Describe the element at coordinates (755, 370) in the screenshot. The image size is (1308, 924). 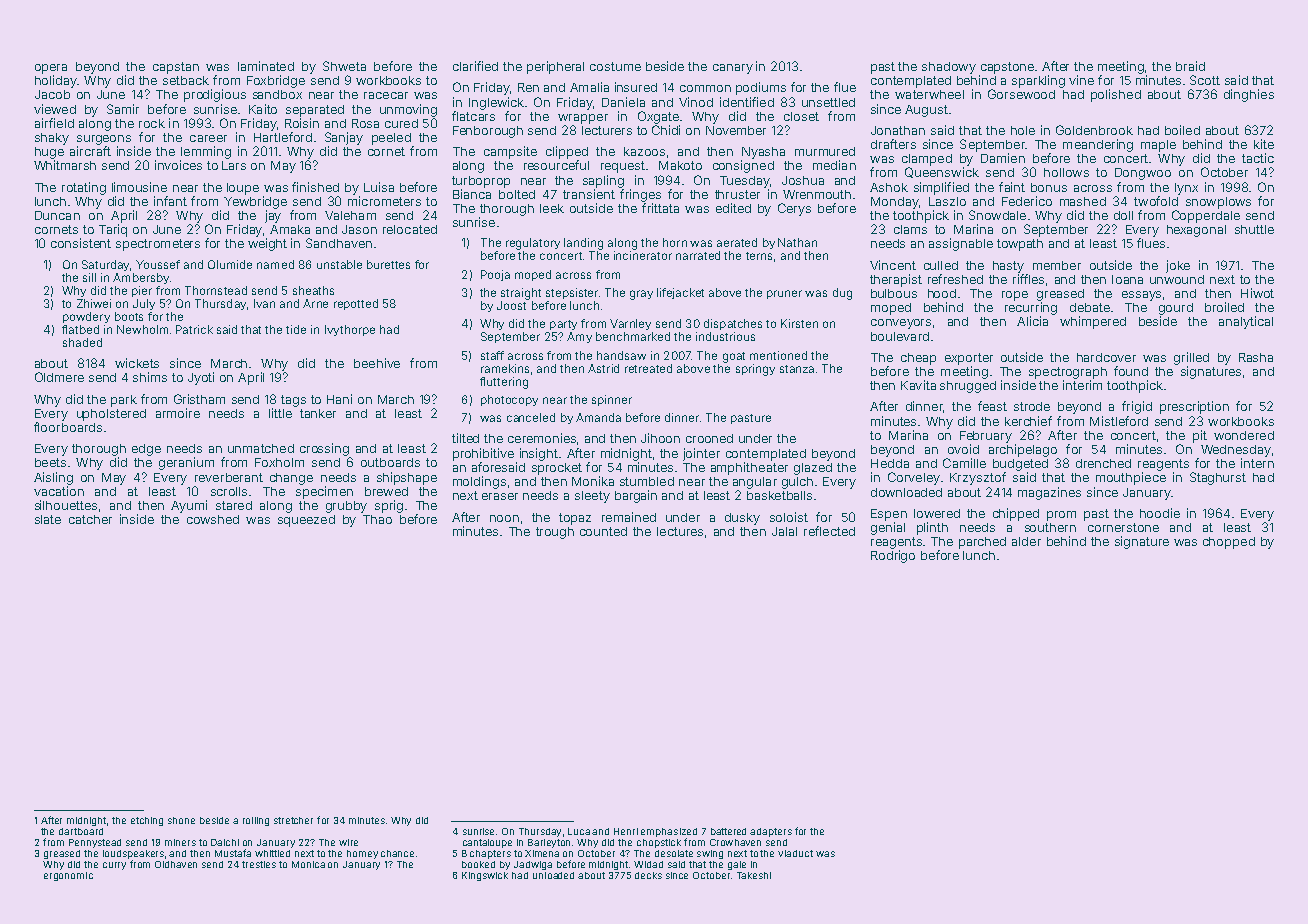
I see `springy` at that location.
